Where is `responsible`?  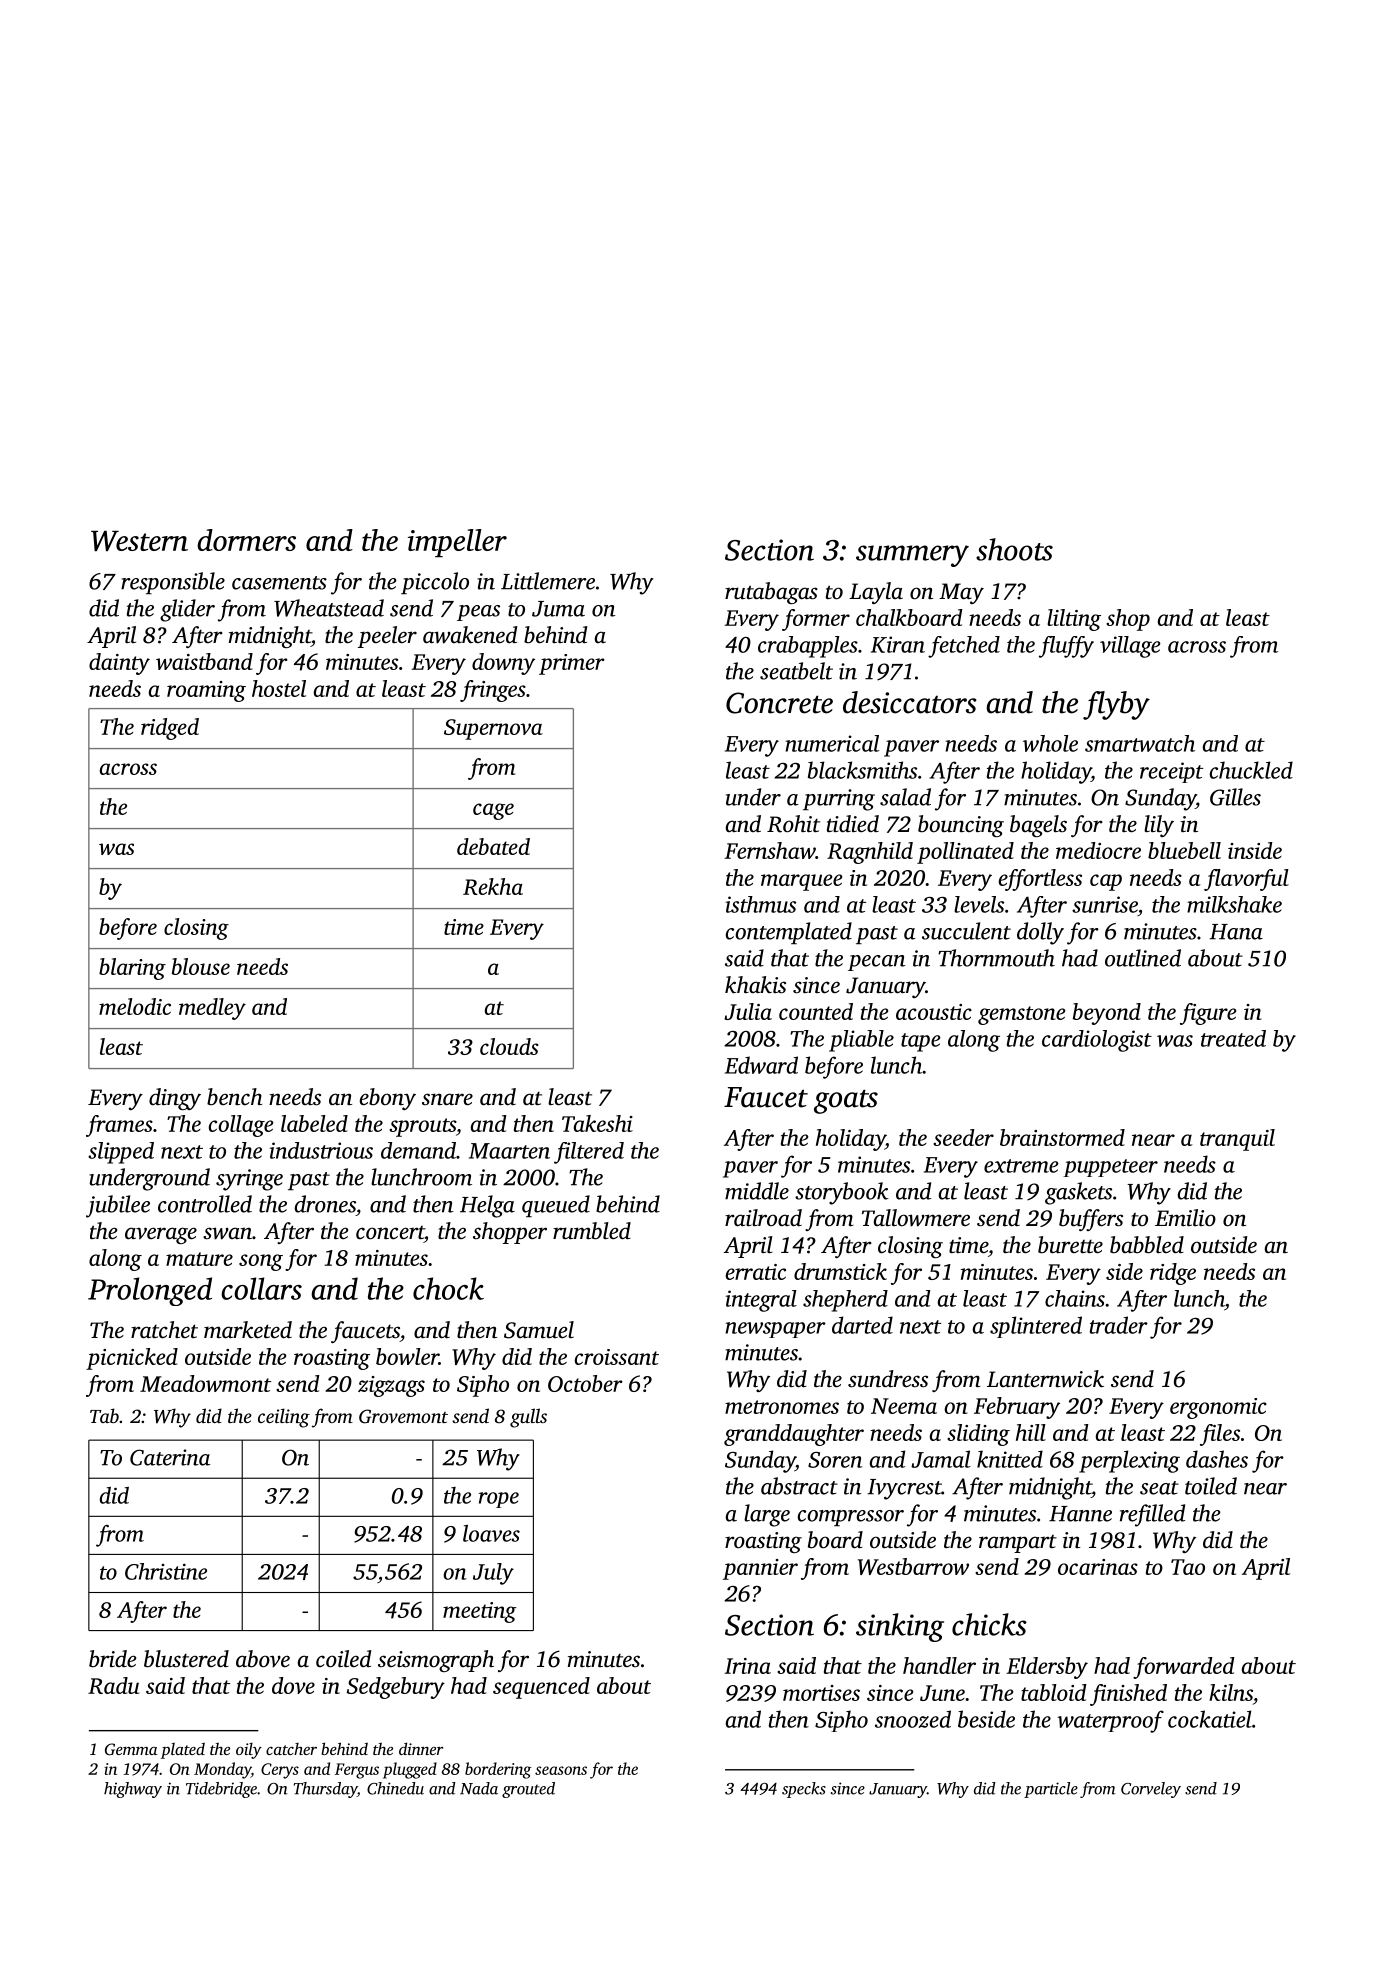 responsible is located at coordinates (173, 583).
